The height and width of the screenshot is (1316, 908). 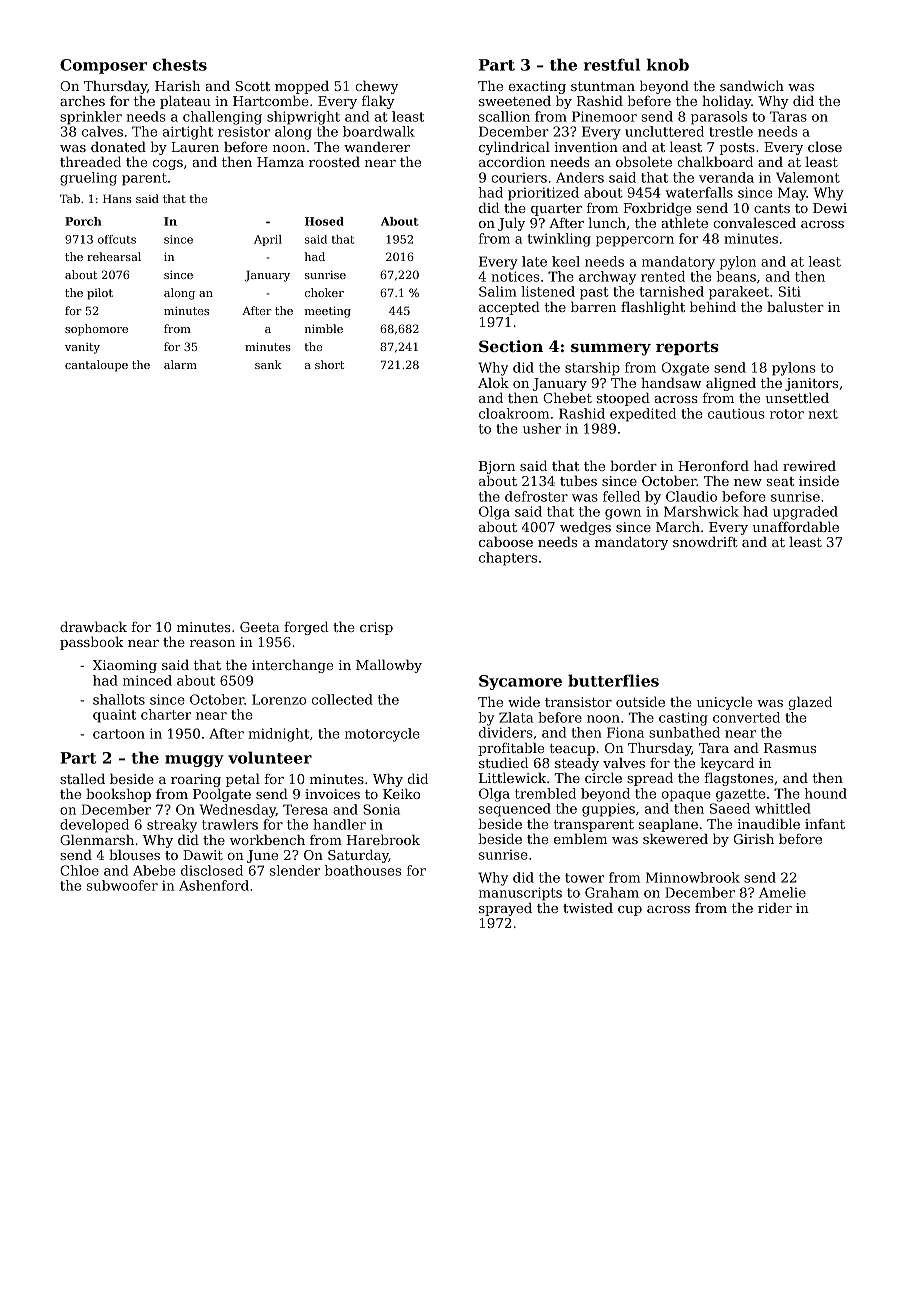 I want to click on boathouses, so click(x=363, y=870).
